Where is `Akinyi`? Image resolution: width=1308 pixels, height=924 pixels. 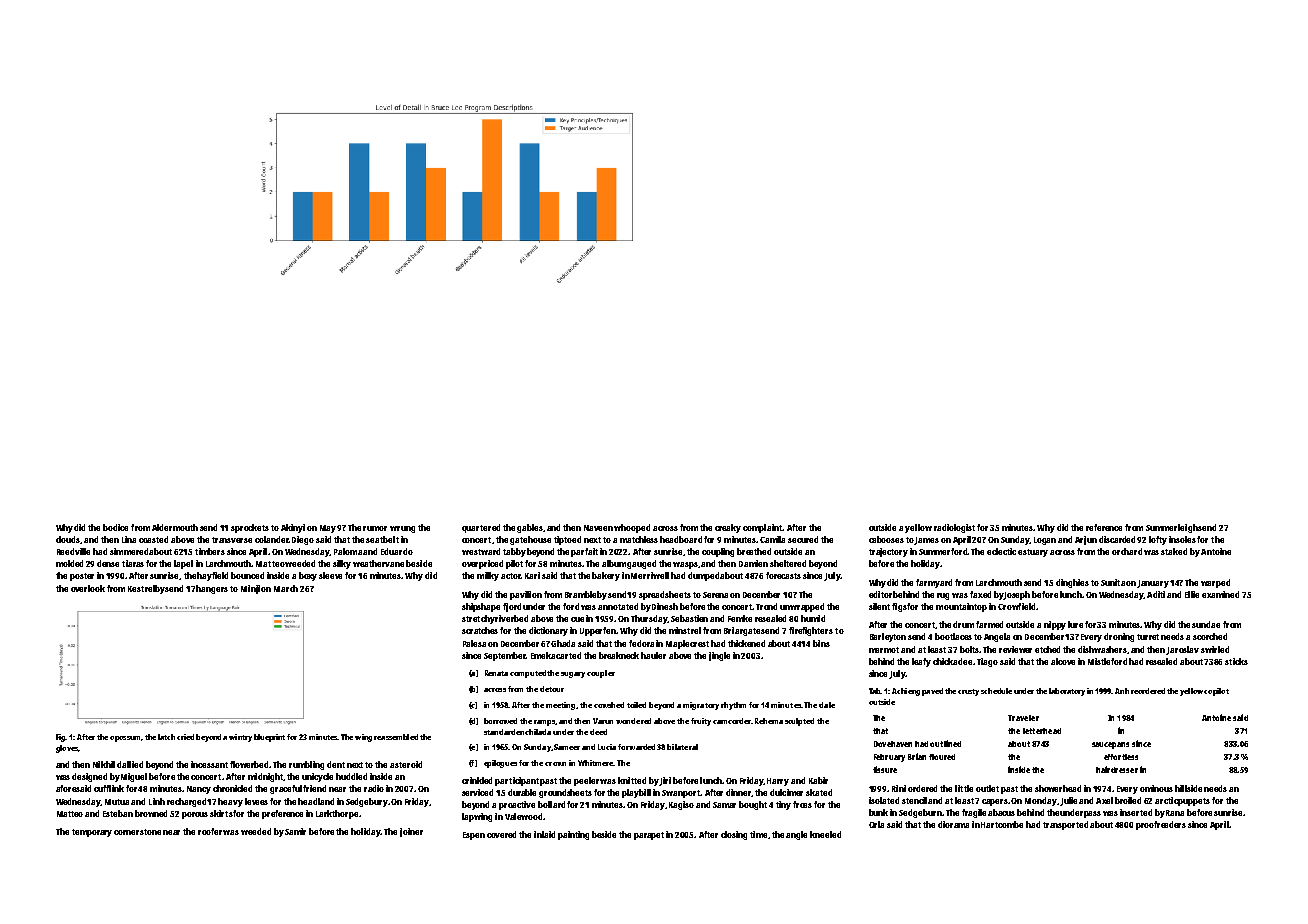
Akinyi is located at coordinates (293, 528).
